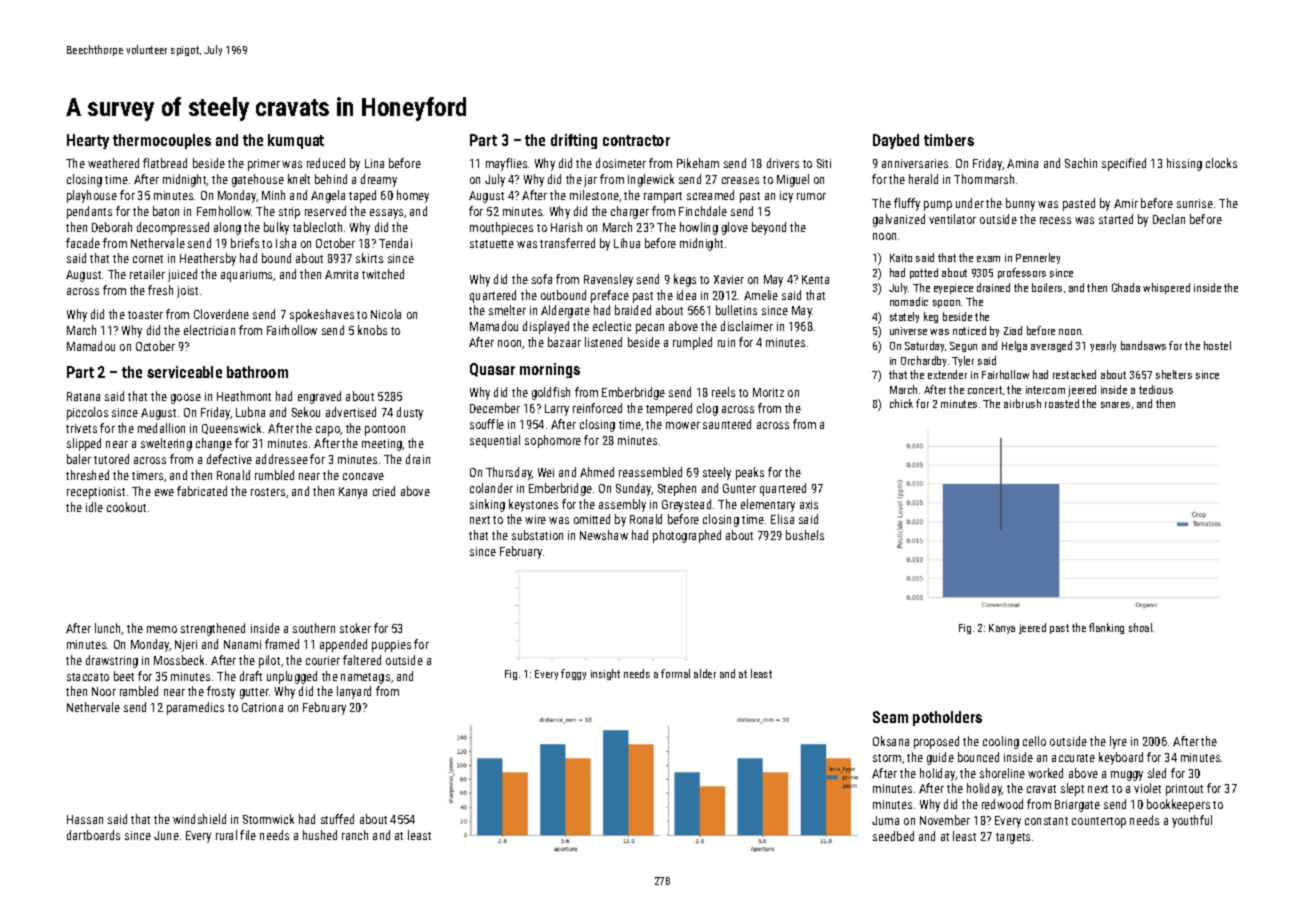  I want to click on rambled, so click(139, 691).
